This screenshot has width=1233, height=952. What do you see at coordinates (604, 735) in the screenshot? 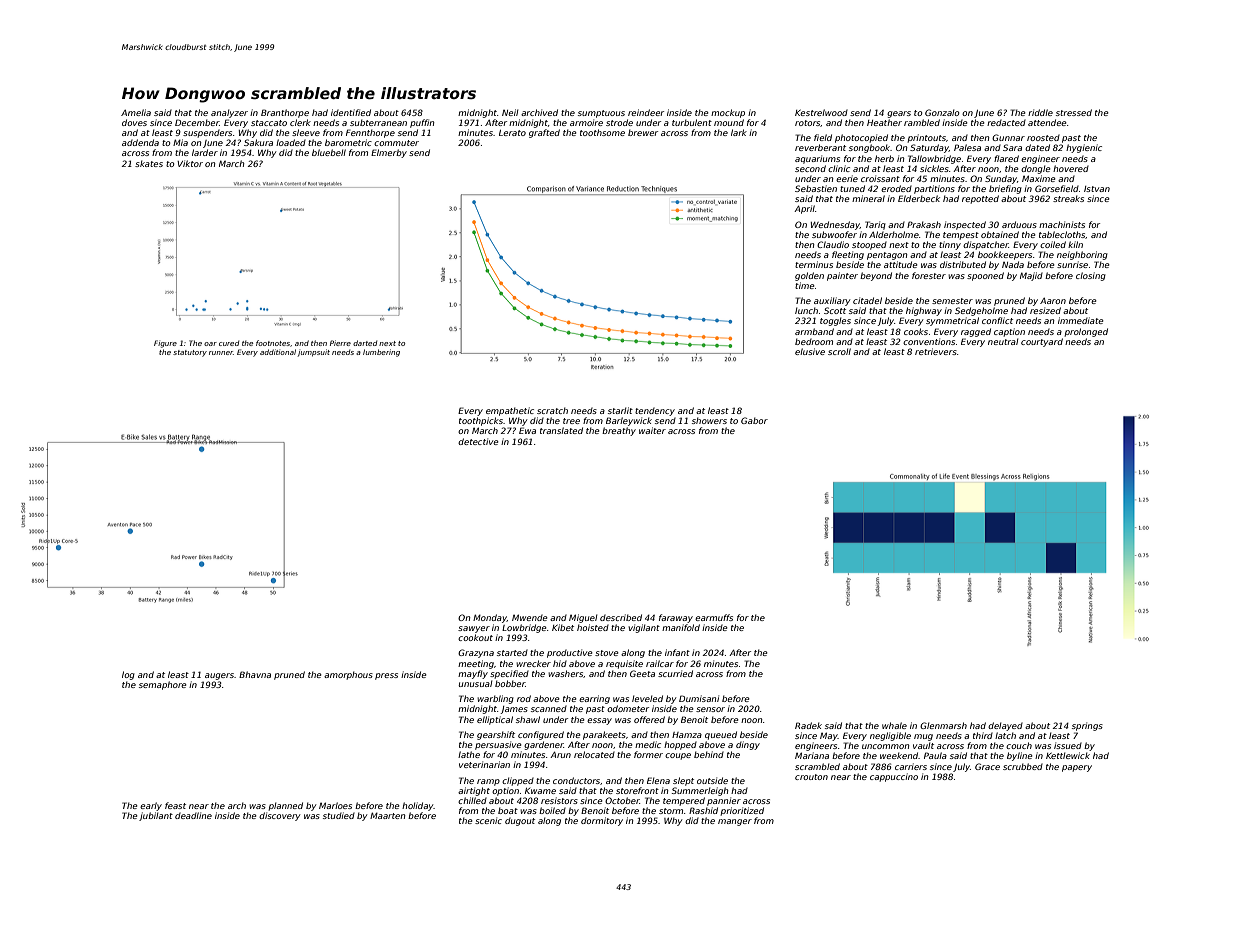
I see `parakeets` at bounding box center [604, 735].
